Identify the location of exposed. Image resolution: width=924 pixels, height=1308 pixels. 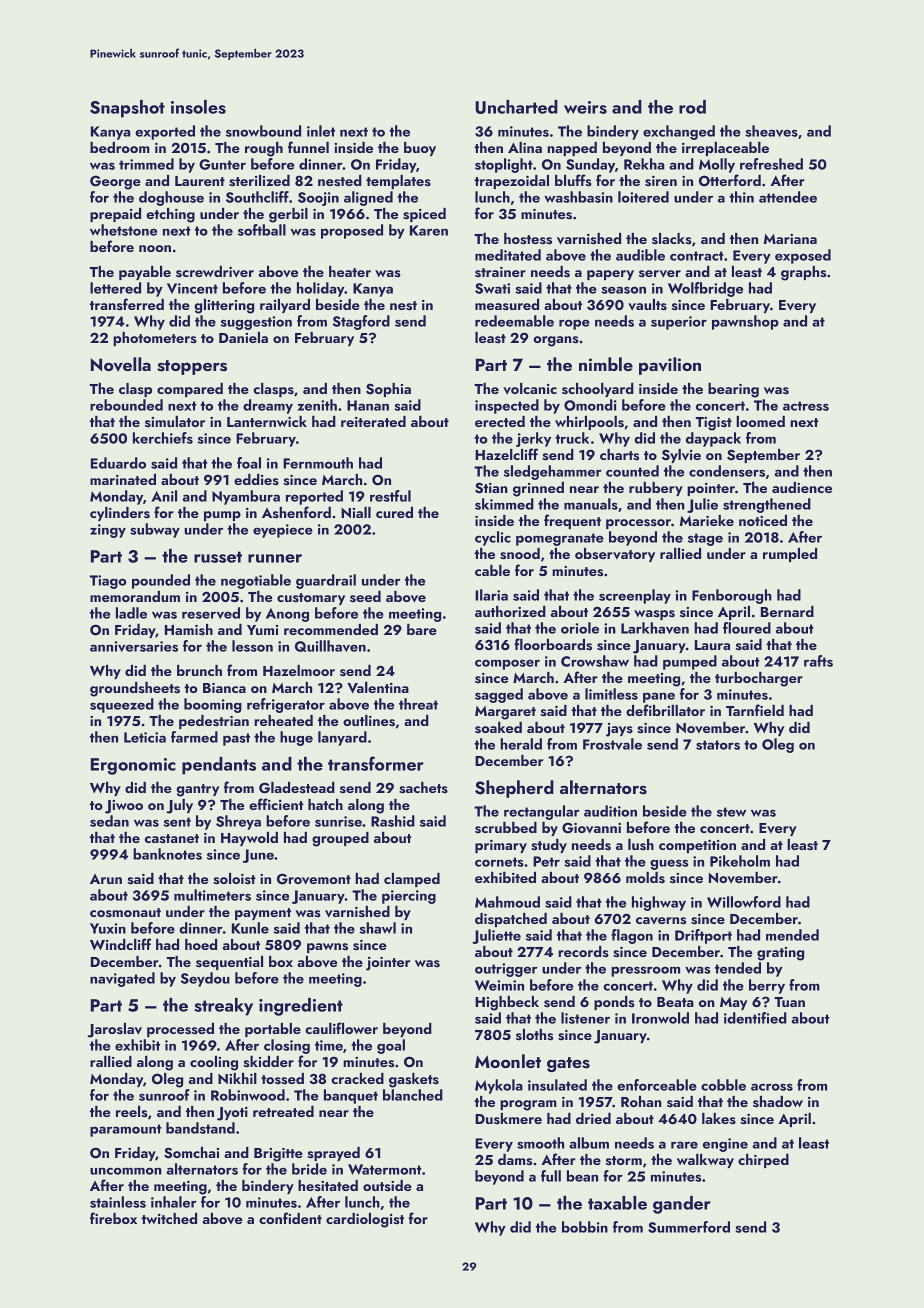
(803, 256).
